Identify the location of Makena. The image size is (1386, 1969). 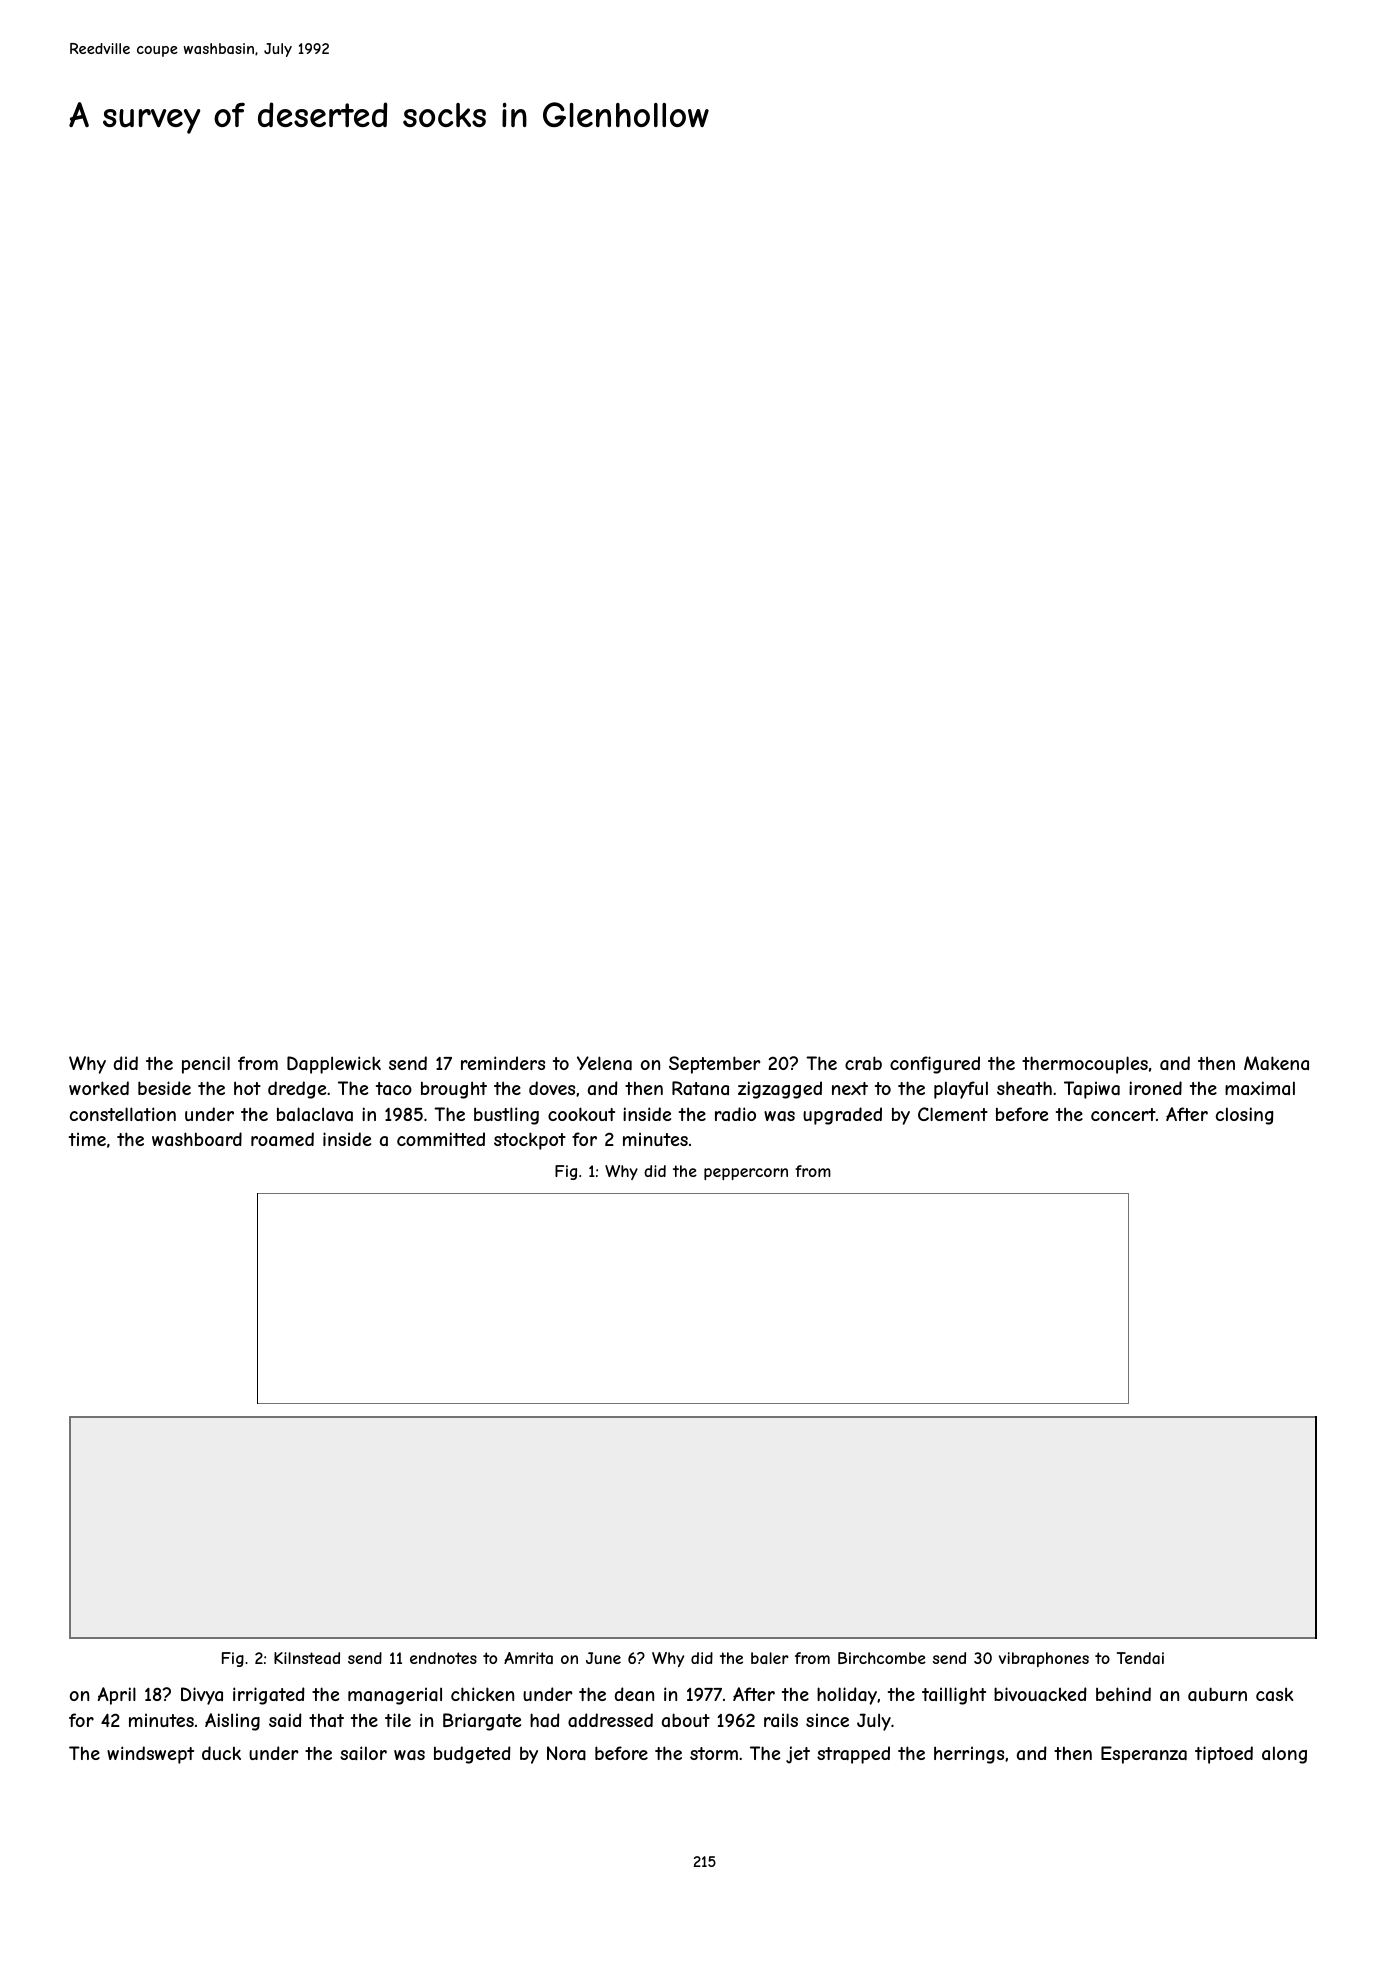
(1276, 1063).
